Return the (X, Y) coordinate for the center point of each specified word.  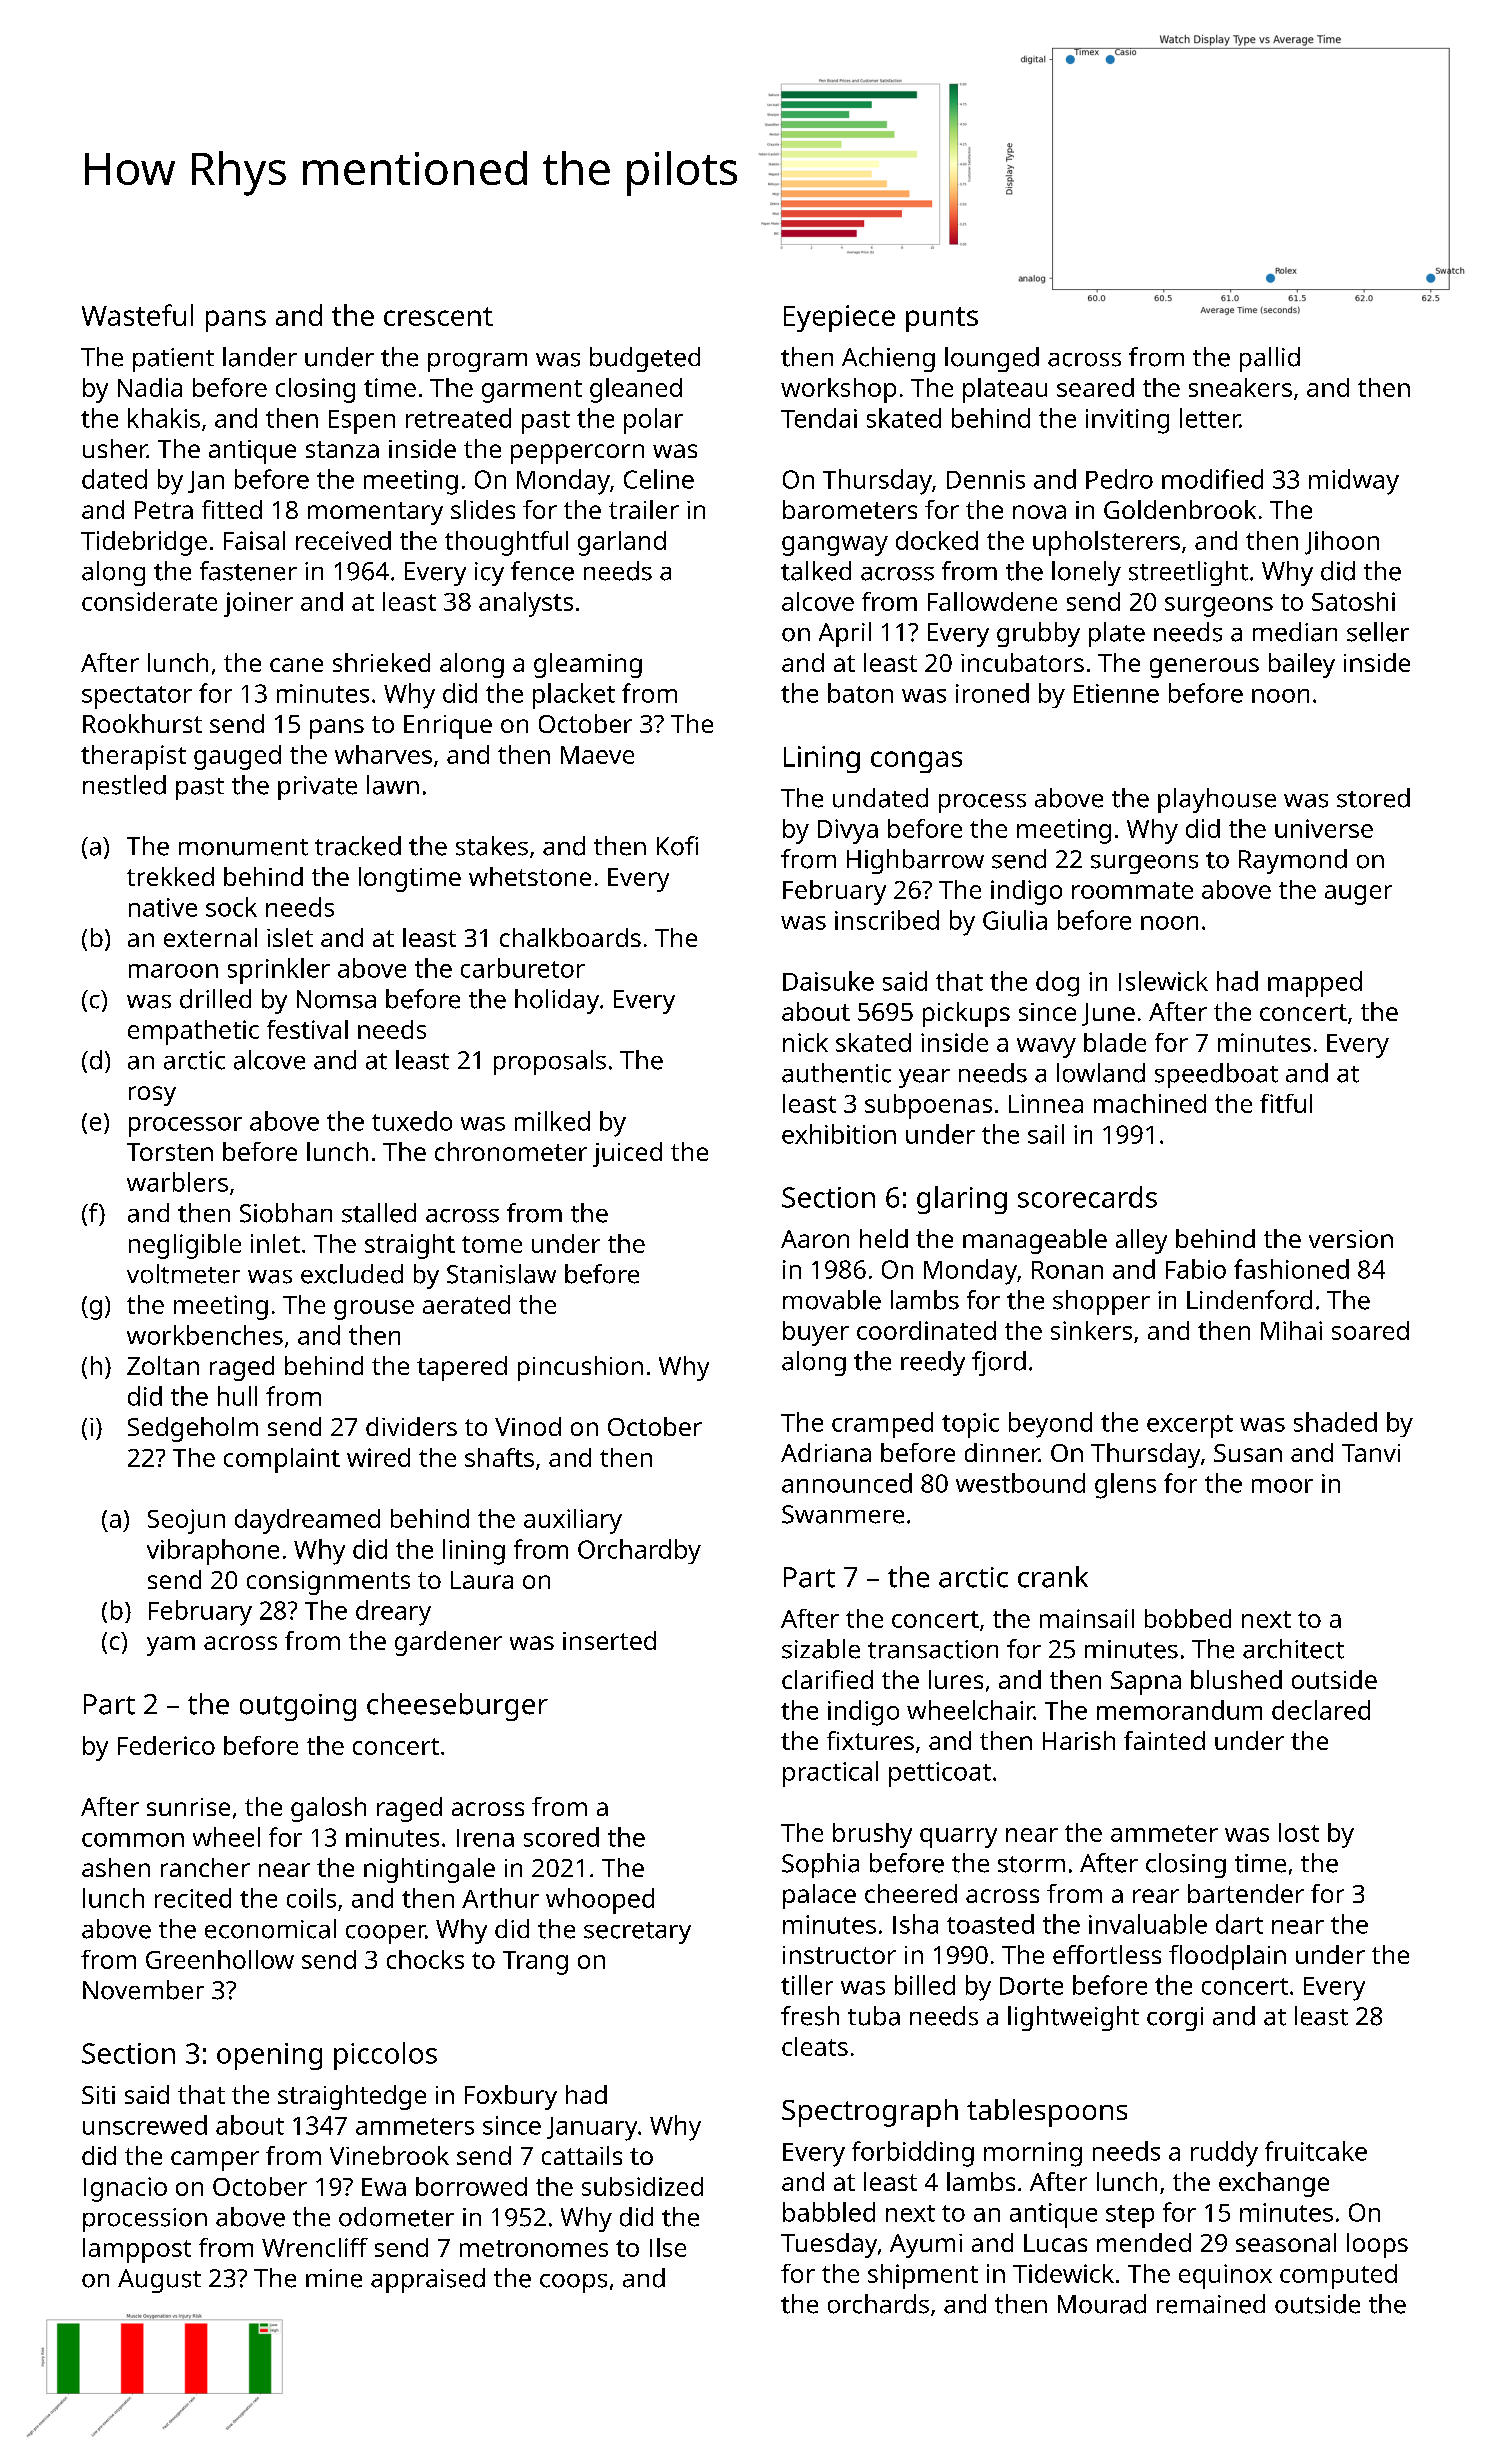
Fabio (1196, 1269)
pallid (1270, 359)
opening (269, 2056)
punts (942, 319)
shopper (1101, 1302)
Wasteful (137, 315)
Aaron (815, 1239)
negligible (185, 1246)
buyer (816, 1333)
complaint (282, 1460)
